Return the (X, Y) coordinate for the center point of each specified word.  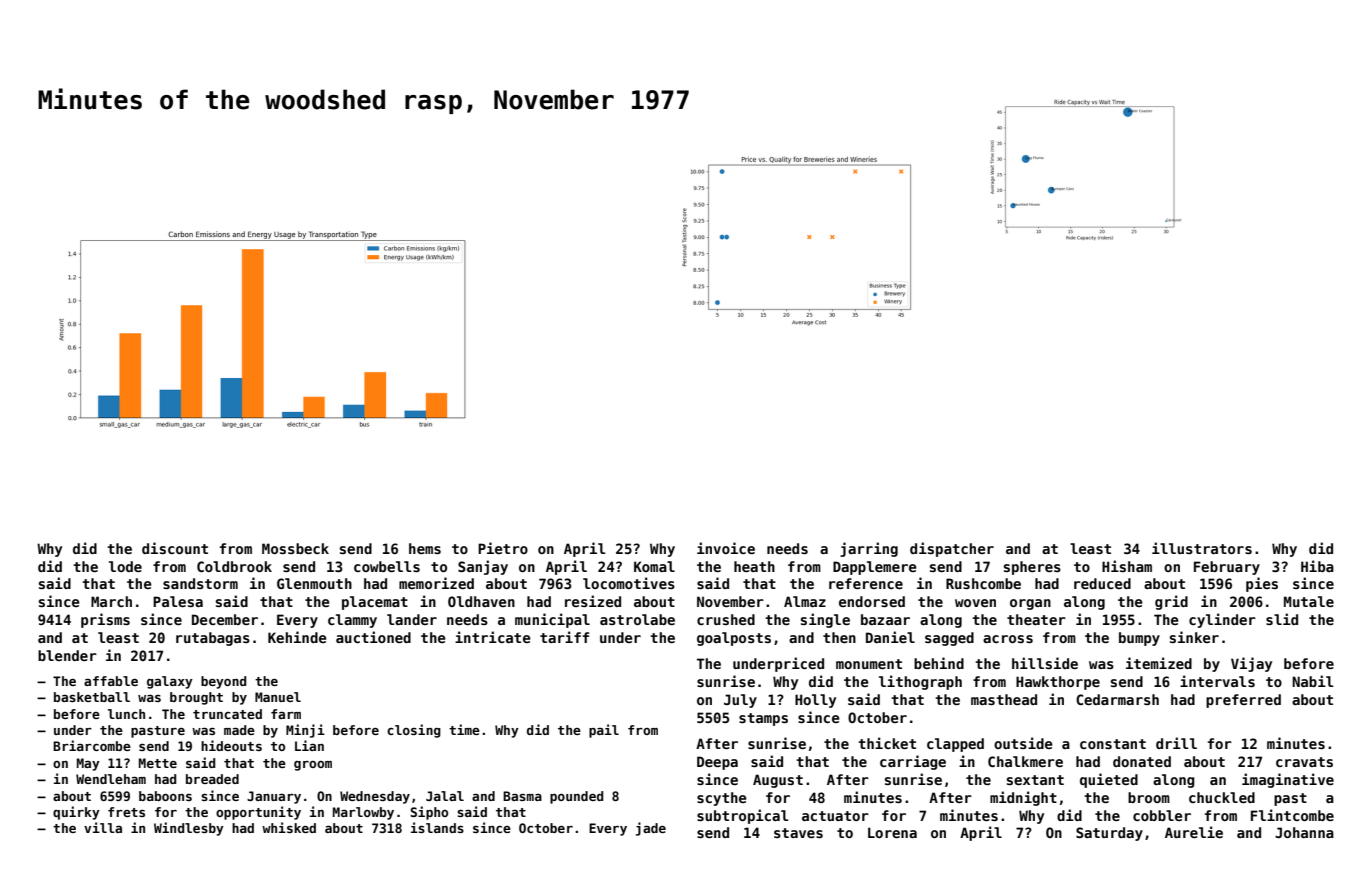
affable (111, 681)
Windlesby (189, 829)
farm (286, 714)
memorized (436, 583)
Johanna (1304, 832)
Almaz (805, 601)
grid (1171, 602)
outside (1023, 743)
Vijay (1251, 664)
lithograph (920, 682)
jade (651, 829)
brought (196, 698)
